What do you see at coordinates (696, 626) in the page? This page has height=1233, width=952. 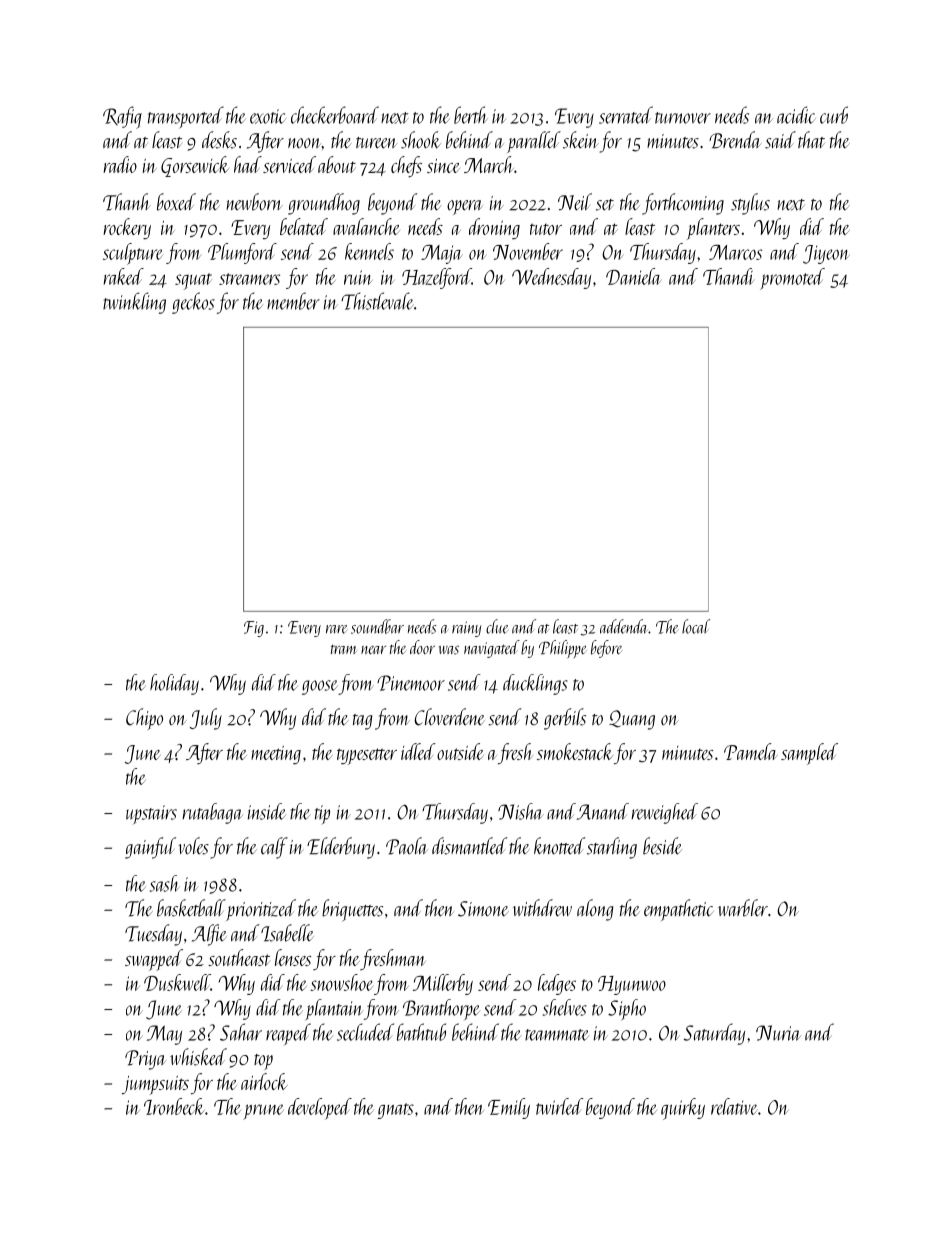 I see `local` at bounding box center [696, 626].
